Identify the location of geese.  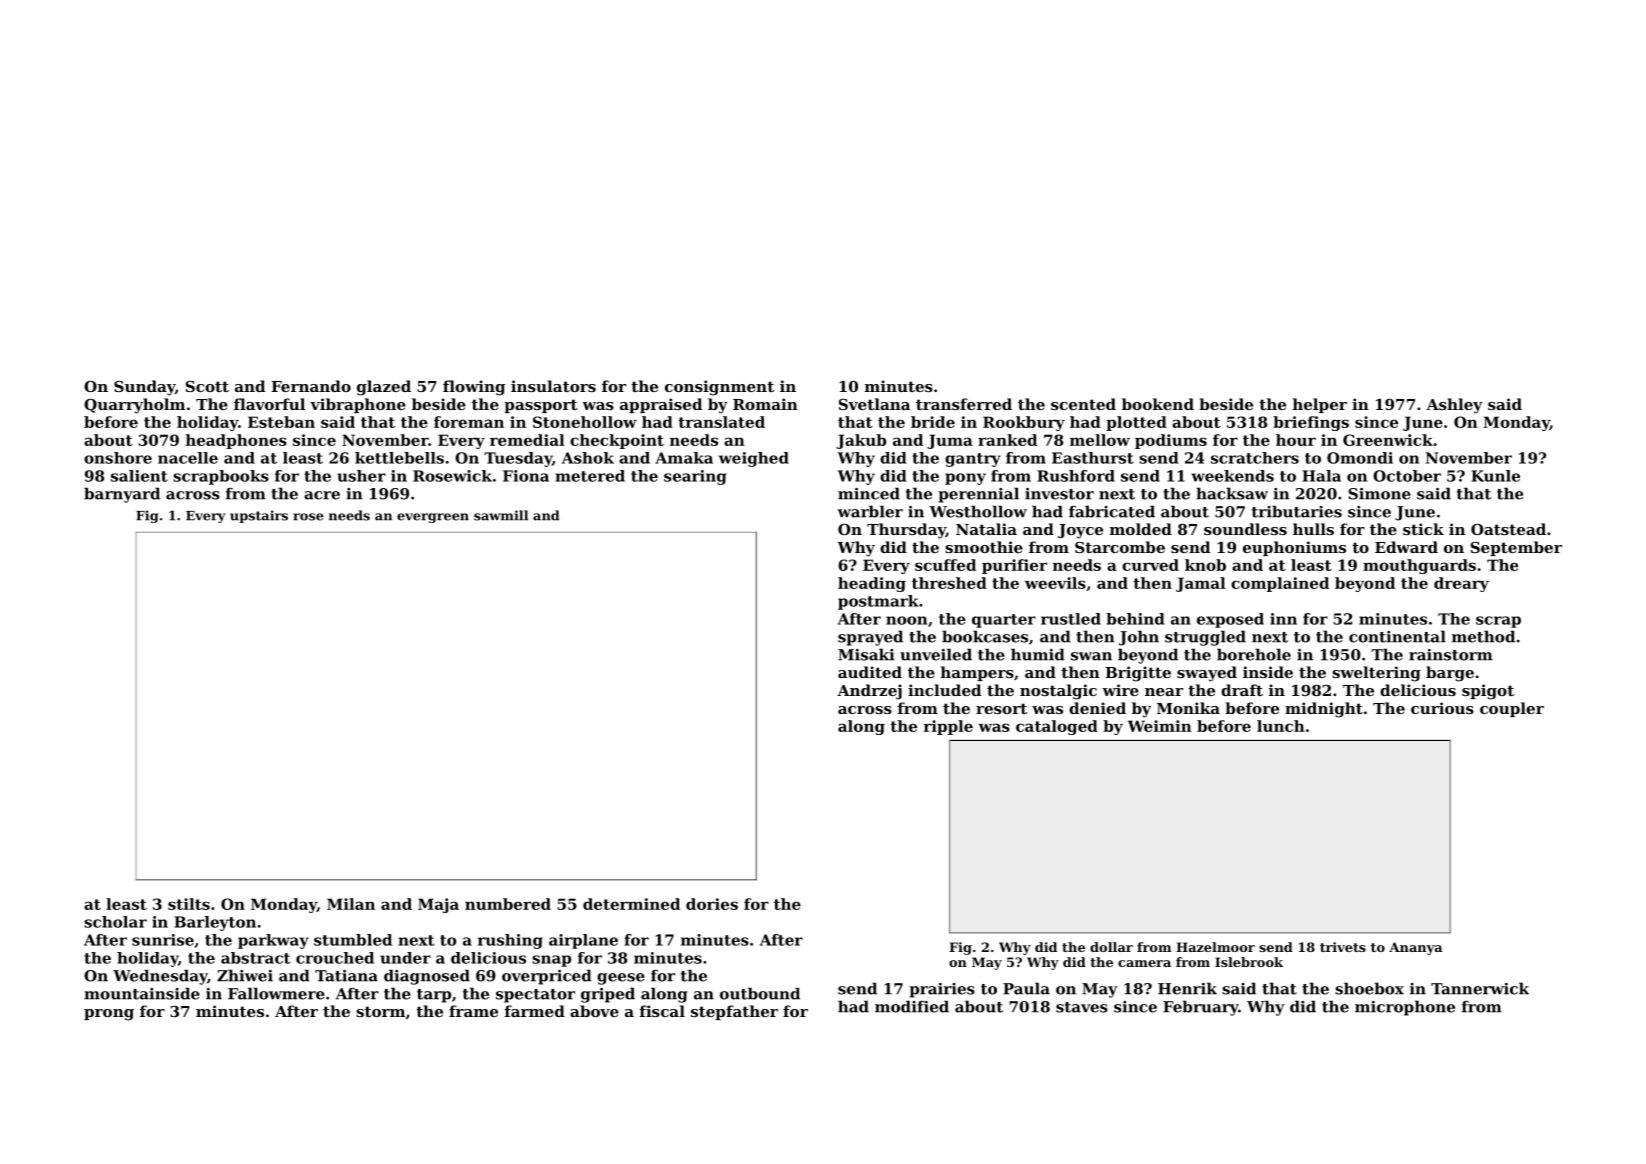
(621, 979).
